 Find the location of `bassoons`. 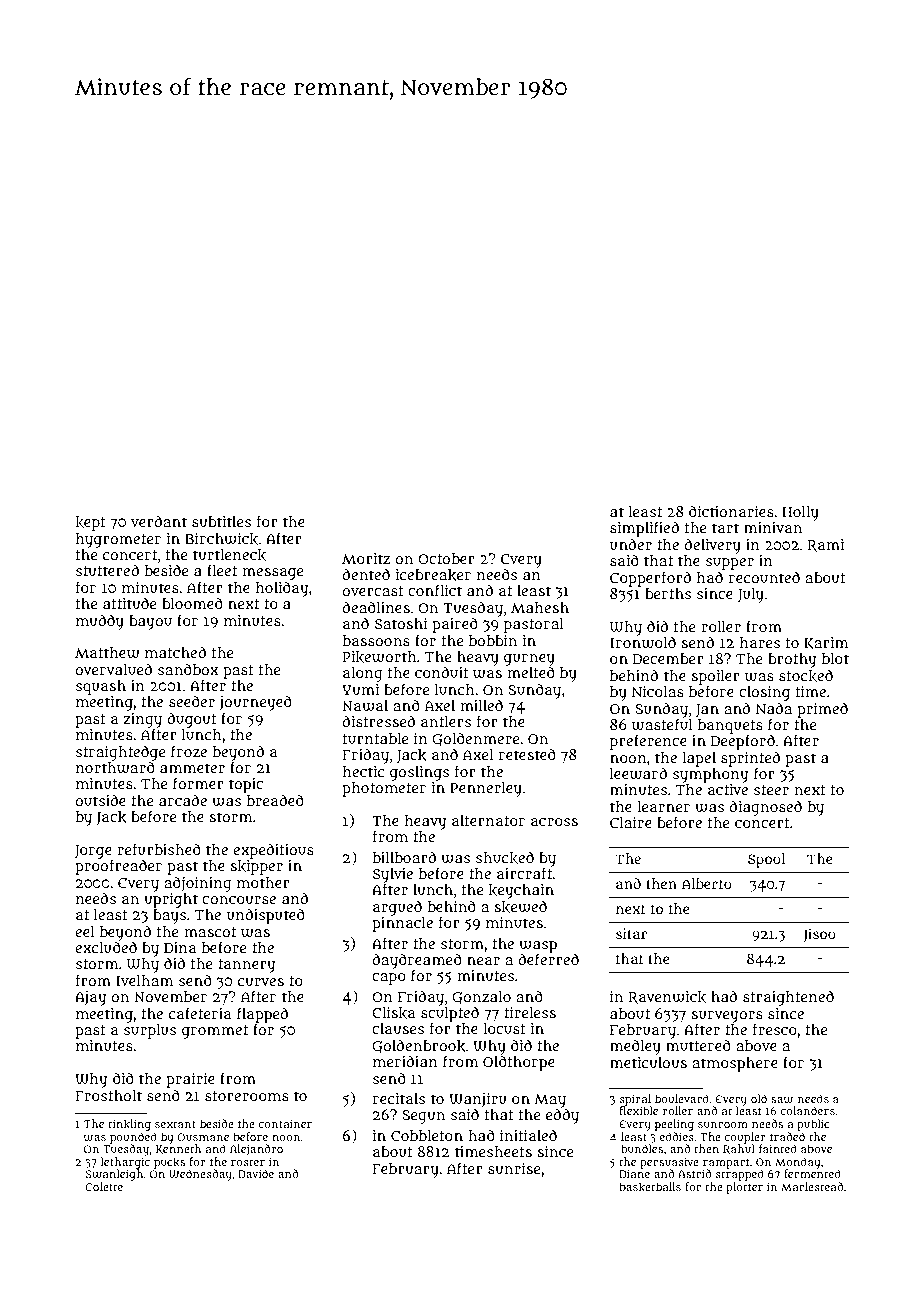

bassoons is located at coordinates (376, 640).
